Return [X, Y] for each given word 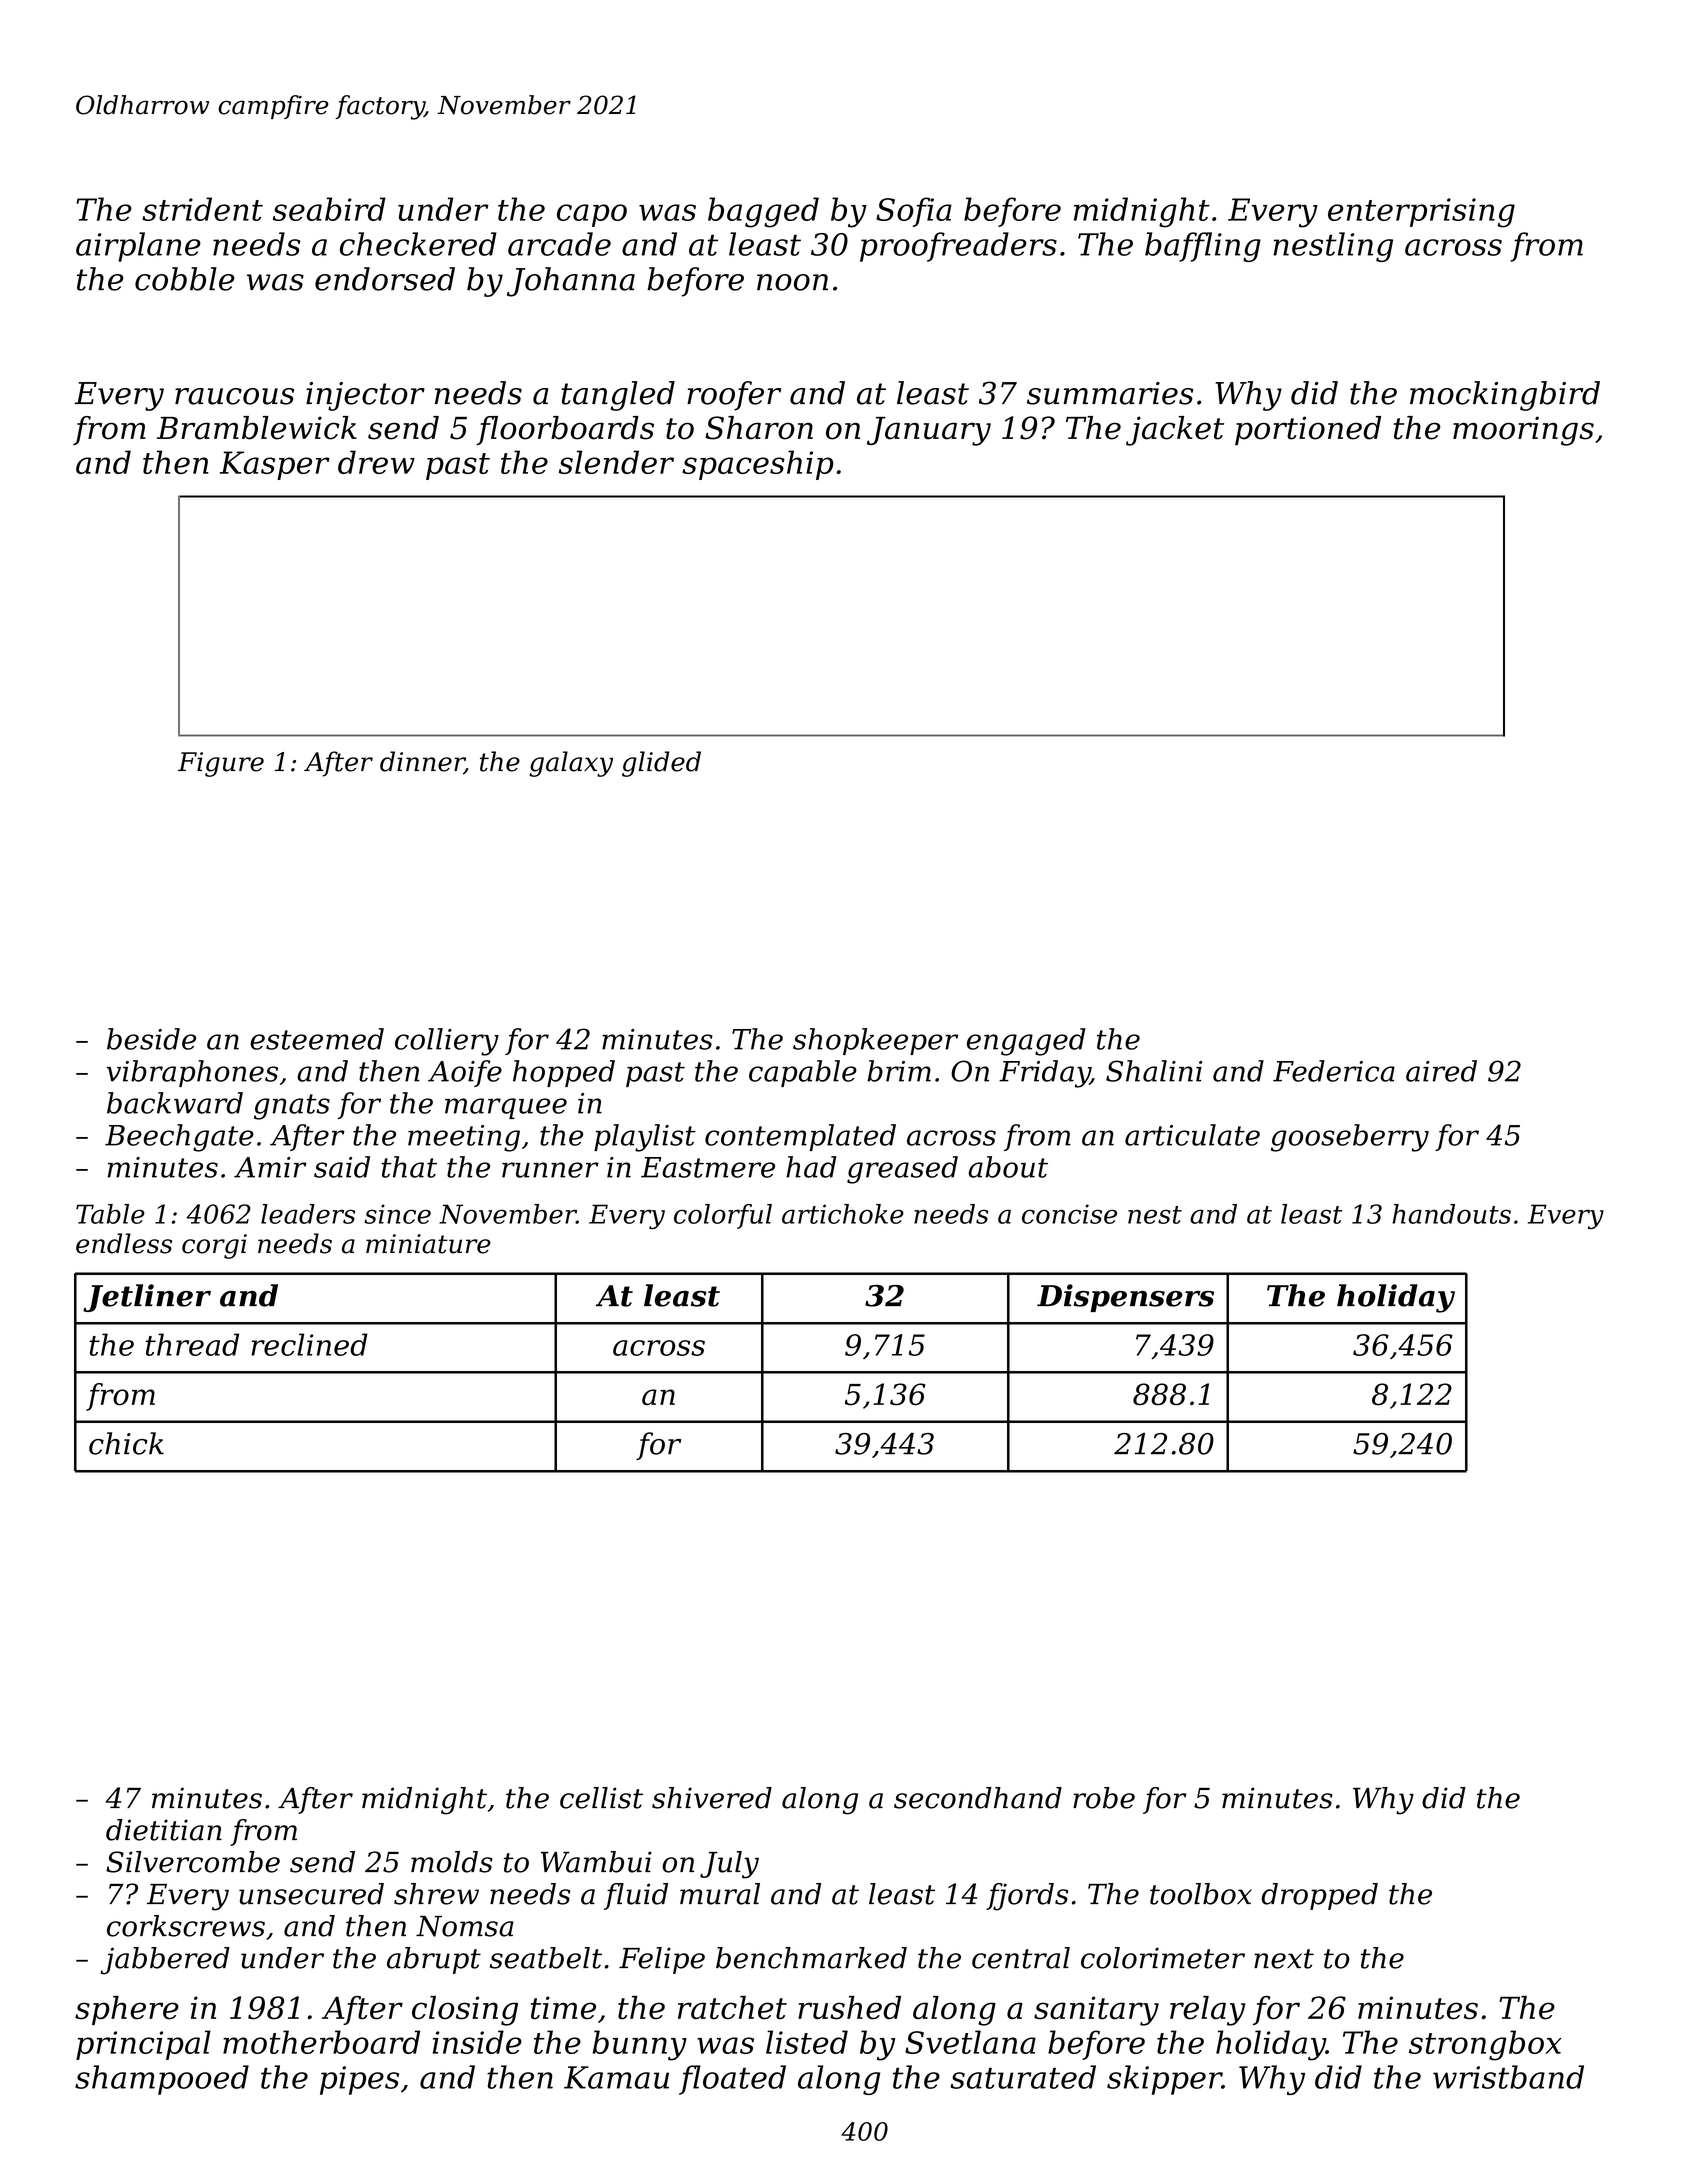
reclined [309, 1344]
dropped [1319, 1896]
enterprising [1421, 213]
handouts [1451, 1214]
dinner [422, 762]
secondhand [978, 1798]
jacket [1175, 431]
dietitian [164, 1830]
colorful [723, 1216]
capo [592, 215]
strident [202, 209]
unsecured [311, 1894]
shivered [712, 1798]
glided [661, 764]
